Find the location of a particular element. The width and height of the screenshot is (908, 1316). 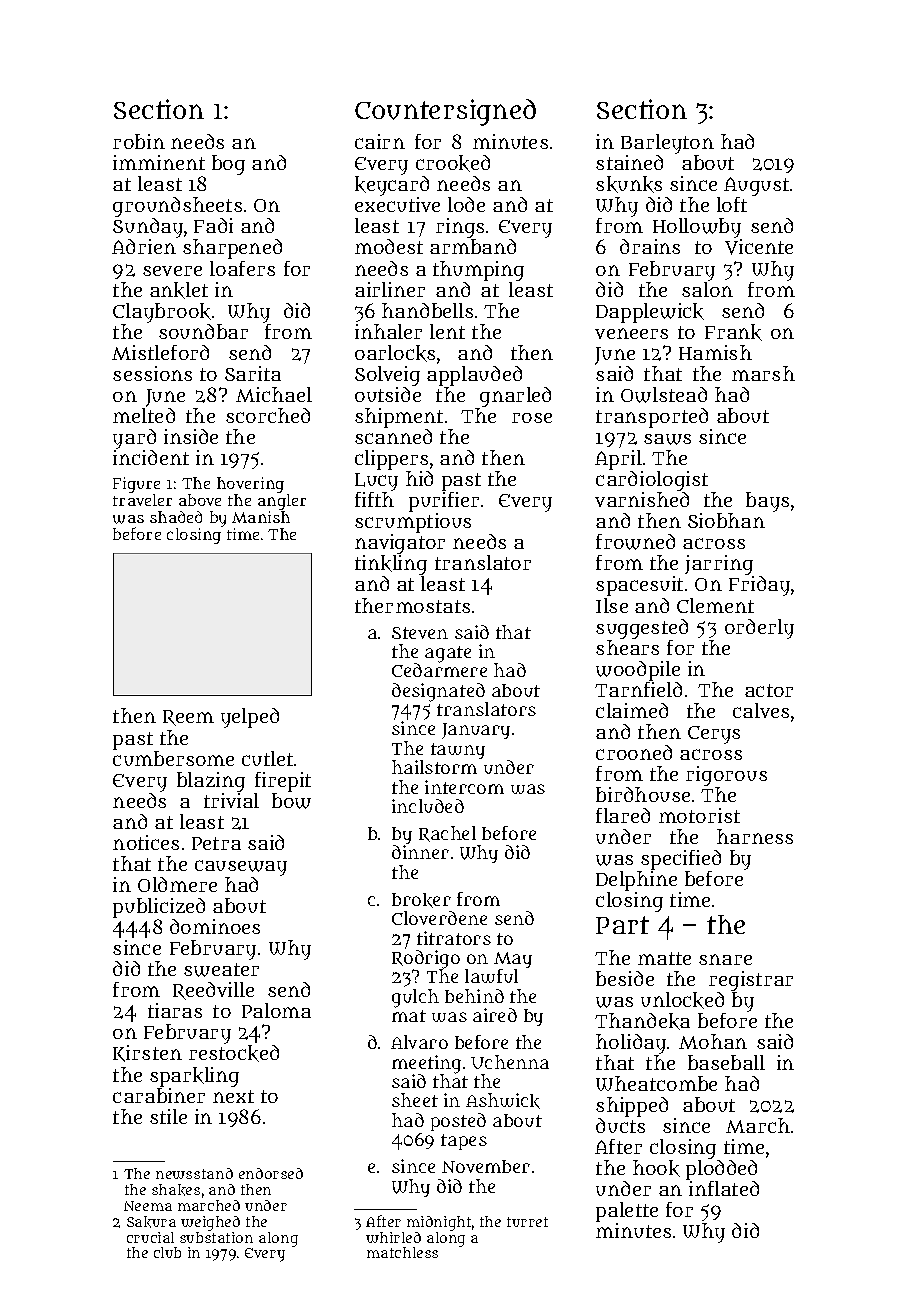

outside is located at coordinates (388, 394).
